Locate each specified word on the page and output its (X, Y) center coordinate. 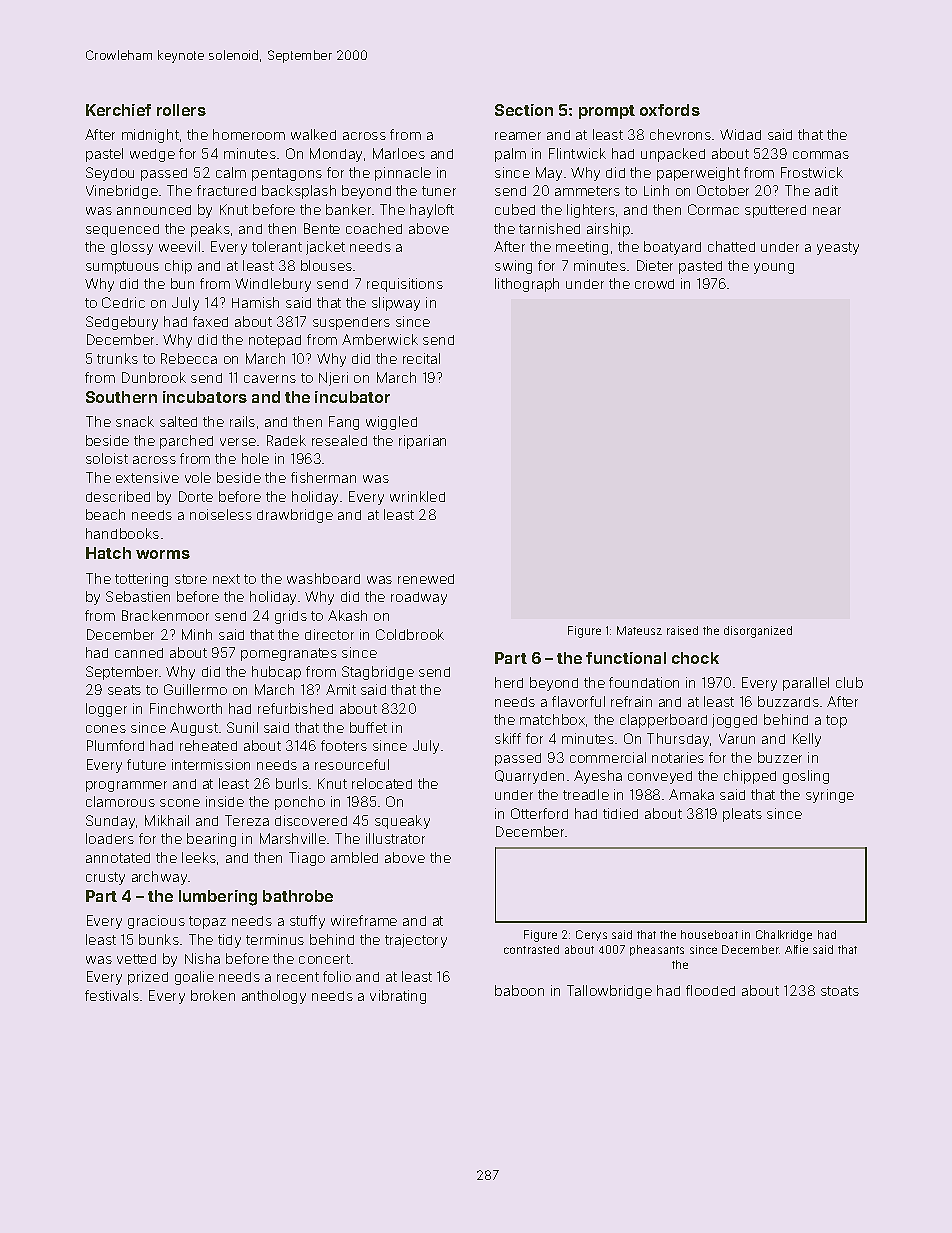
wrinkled (417, 496)
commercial (608, 757)
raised (682, 630)
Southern (121, 397)
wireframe (364, 920)
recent (298, 977)
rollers (181, 110)
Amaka (691, 794)
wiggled (391, 423)
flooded (710, 990)
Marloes (399, 153)
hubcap (276, 673)
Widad (740, 134)
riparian (422, 442)
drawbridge (295, 516)
